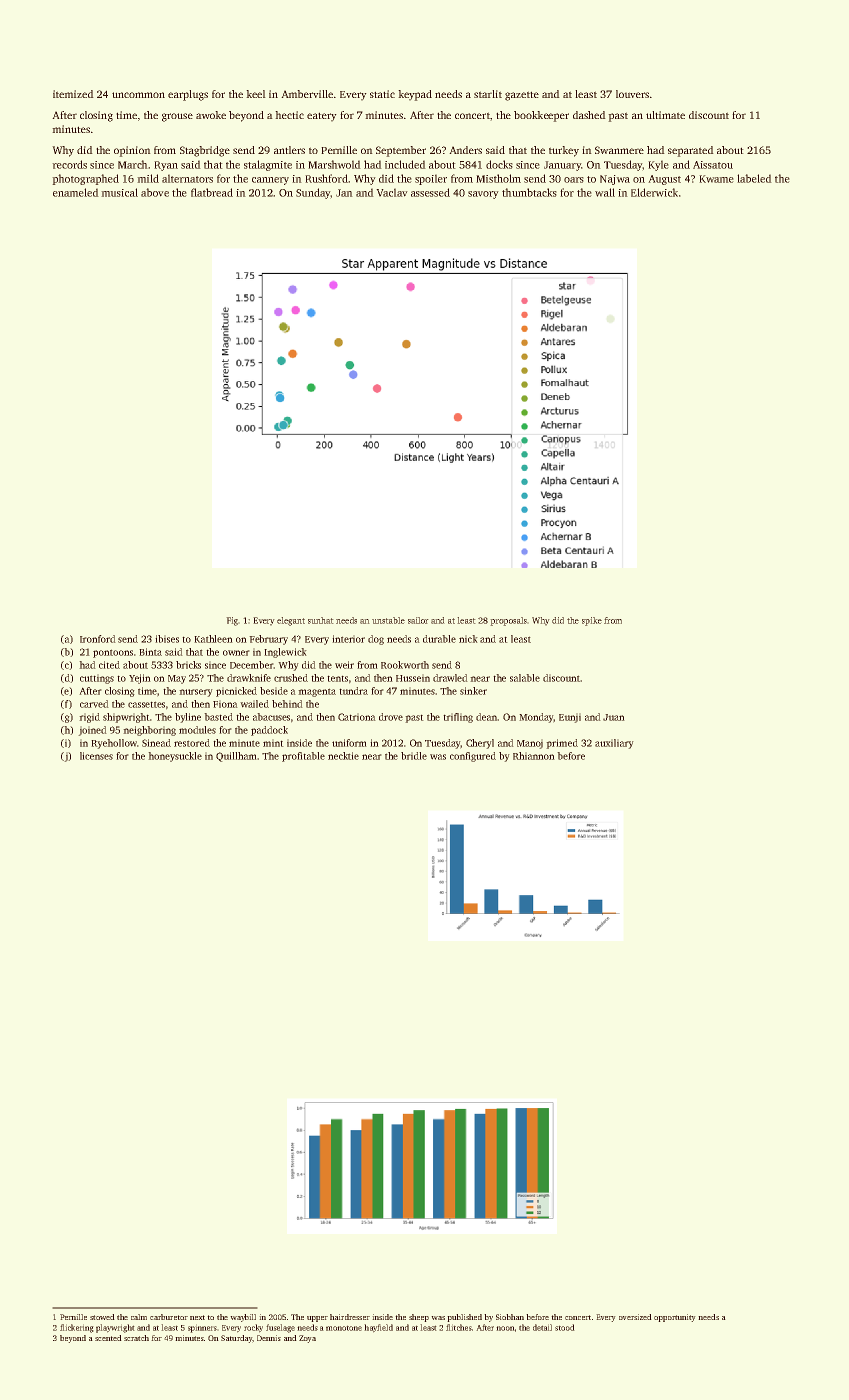  Describe the element at coordinates (102, 1317) in the screenshot. I see `stowed` at that location.
